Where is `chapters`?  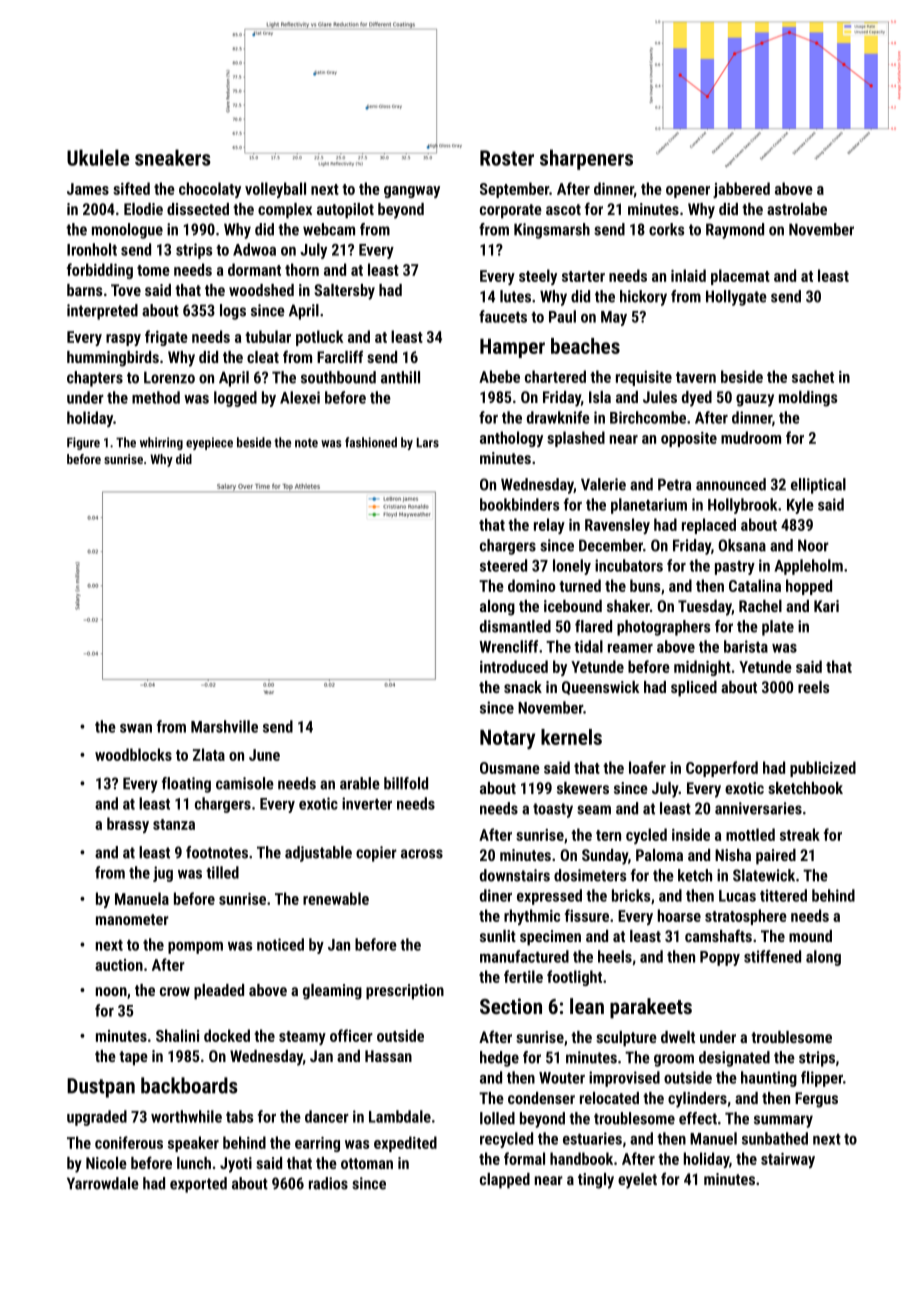
chapters is located at coordinates (95, 379).
